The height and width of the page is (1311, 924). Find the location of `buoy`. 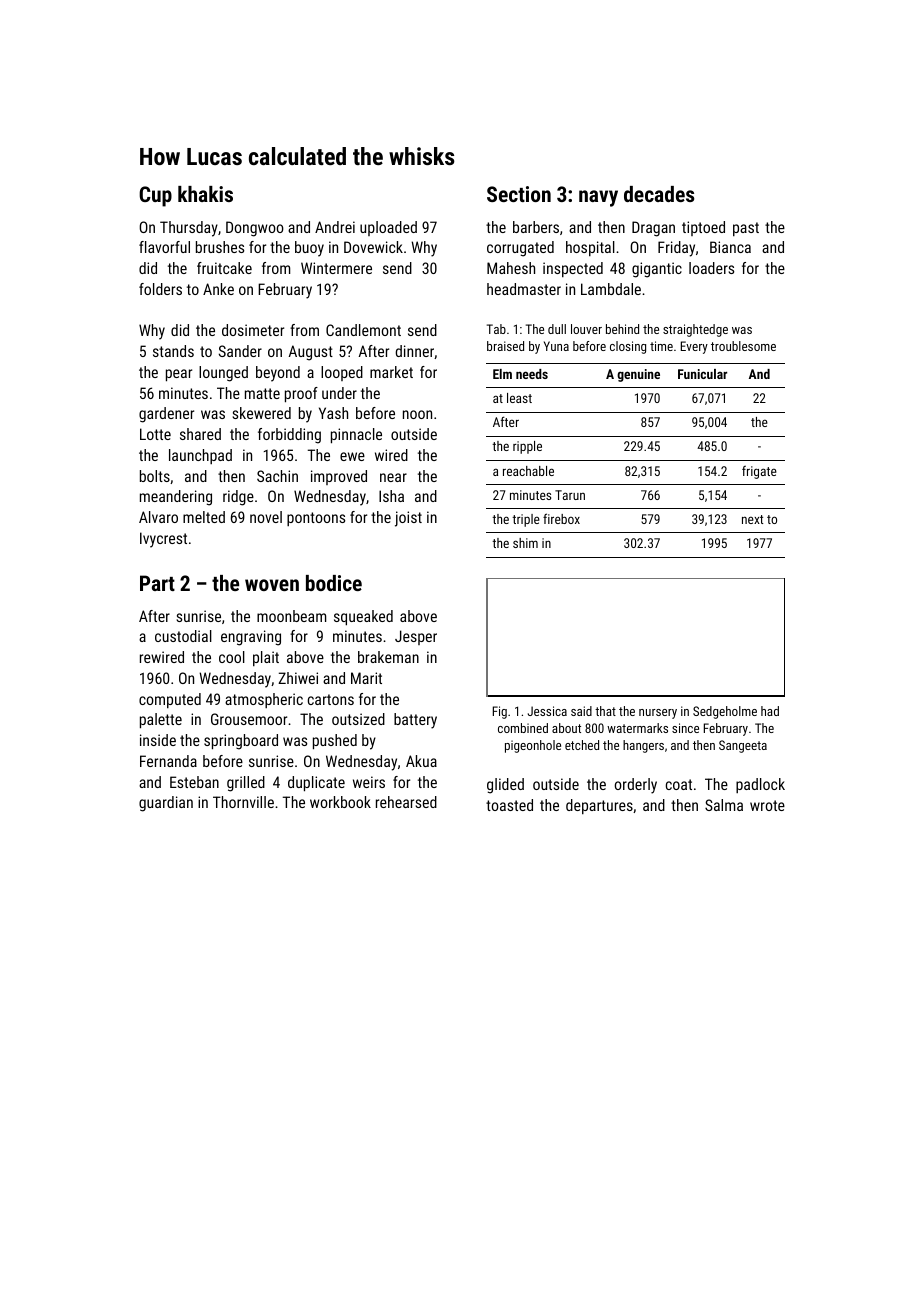

buoy is located at coordinates (309, 249).
